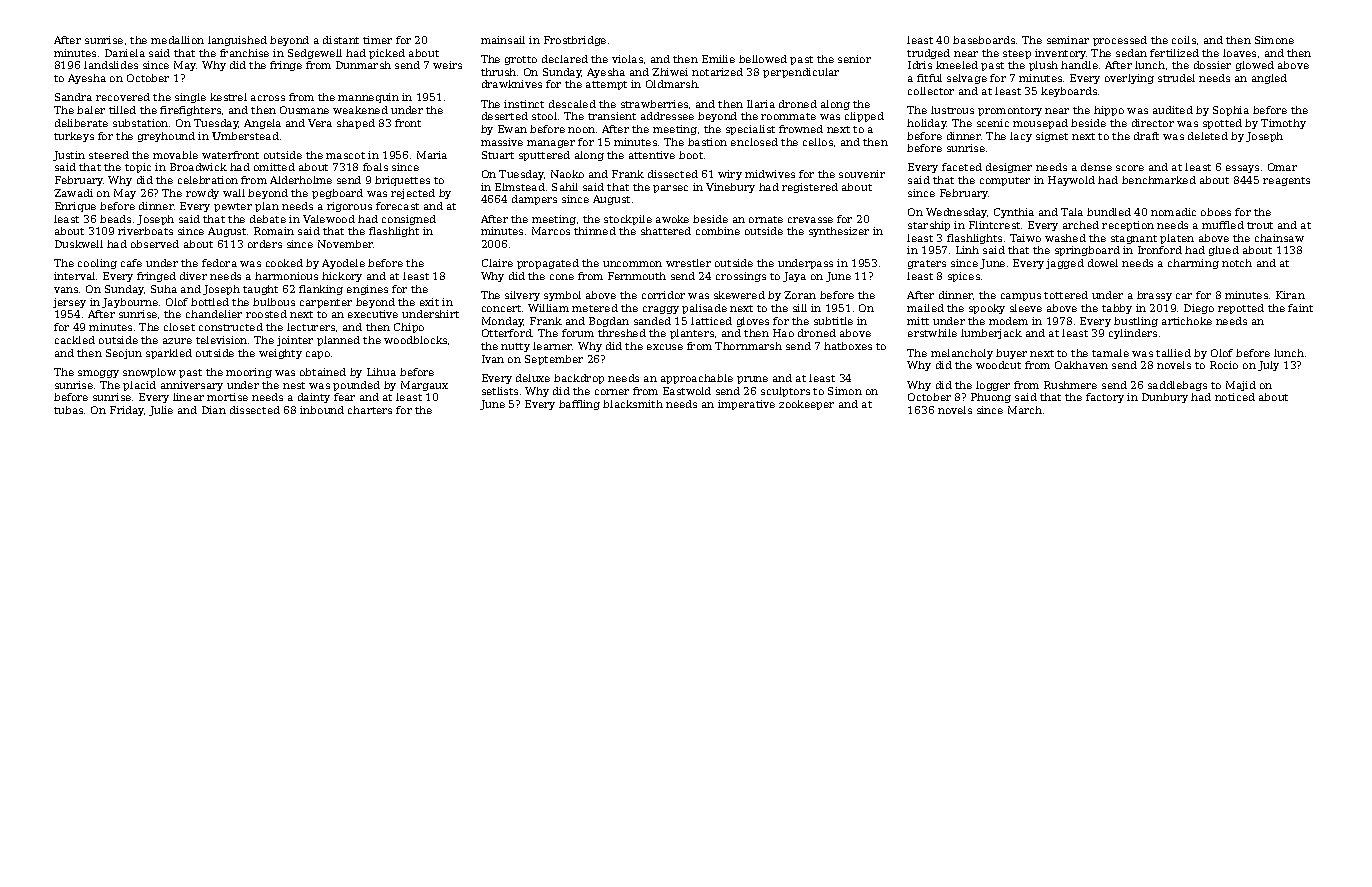 This document has width=1372, height=887. I want to click on topic, so click(138, 168).
